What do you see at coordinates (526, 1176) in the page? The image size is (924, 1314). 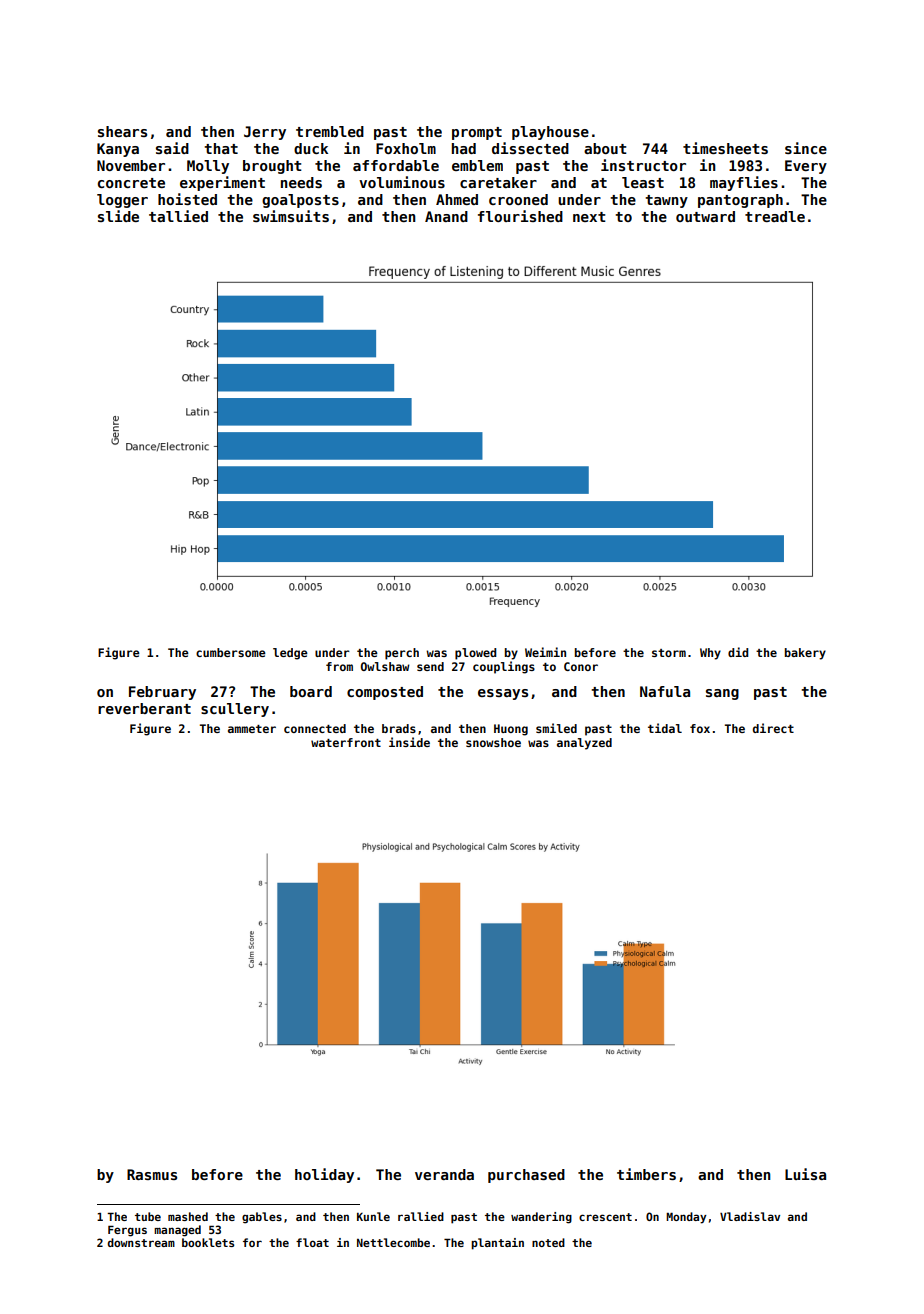 I see `purchased` at bounding box center [526, 1176].
